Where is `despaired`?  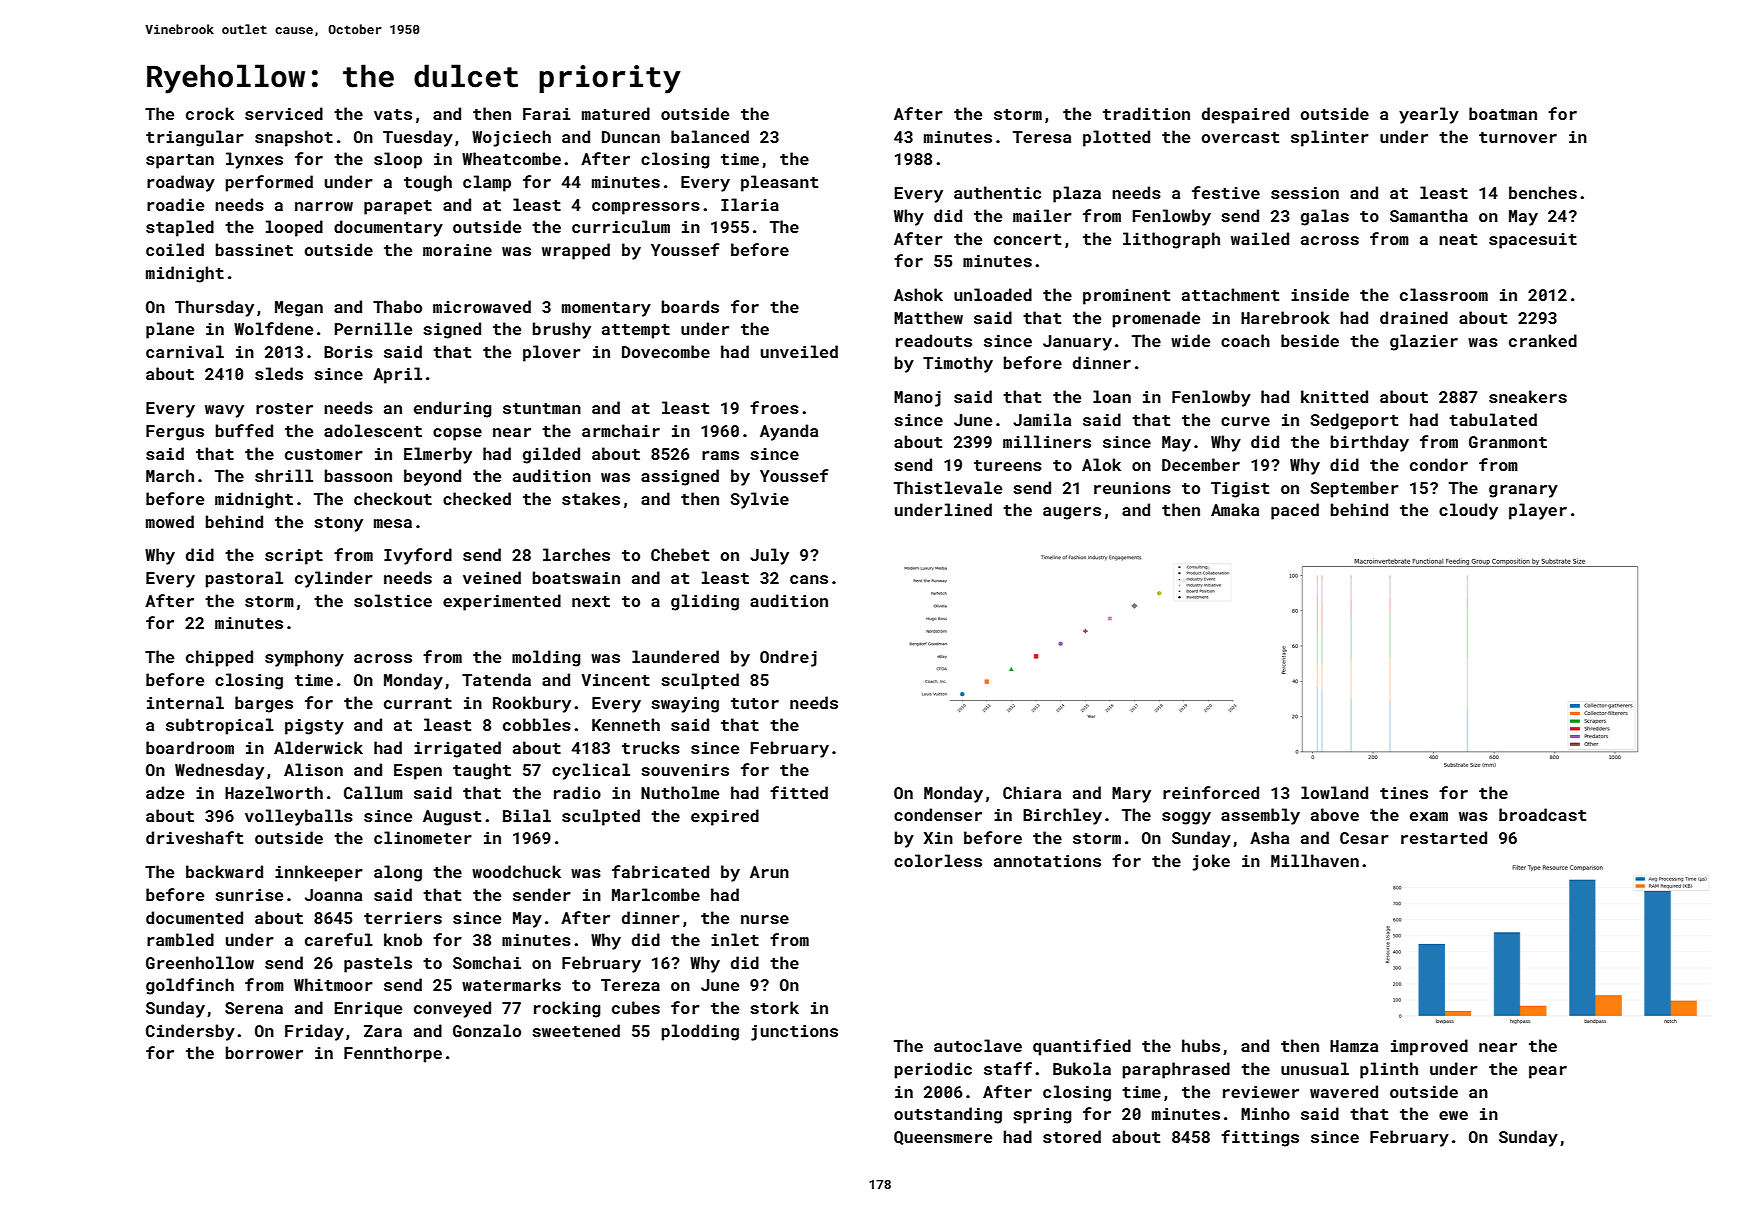 despaired is located at coordinates (1245, 115).
